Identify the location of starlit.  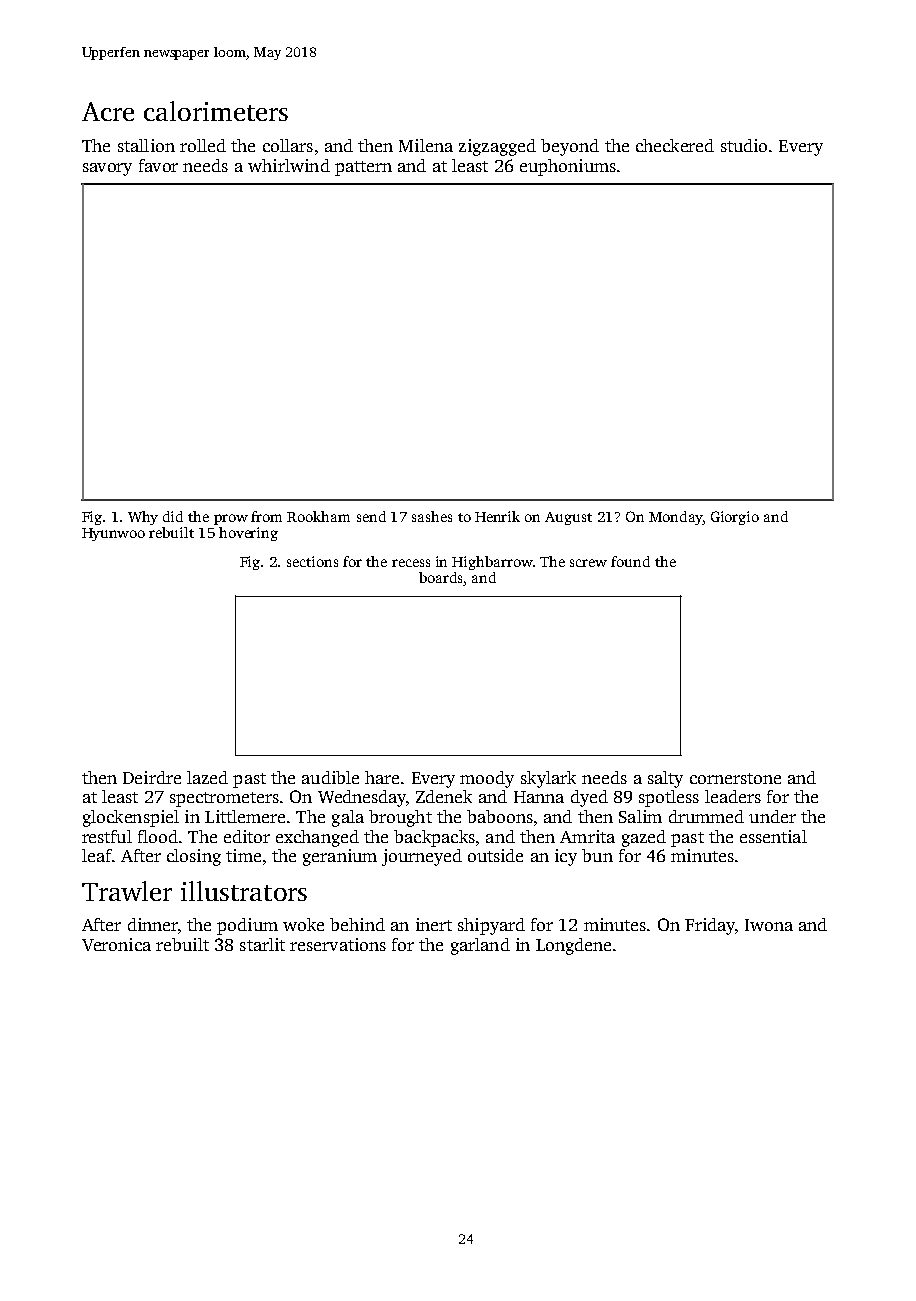
(262, 944).
